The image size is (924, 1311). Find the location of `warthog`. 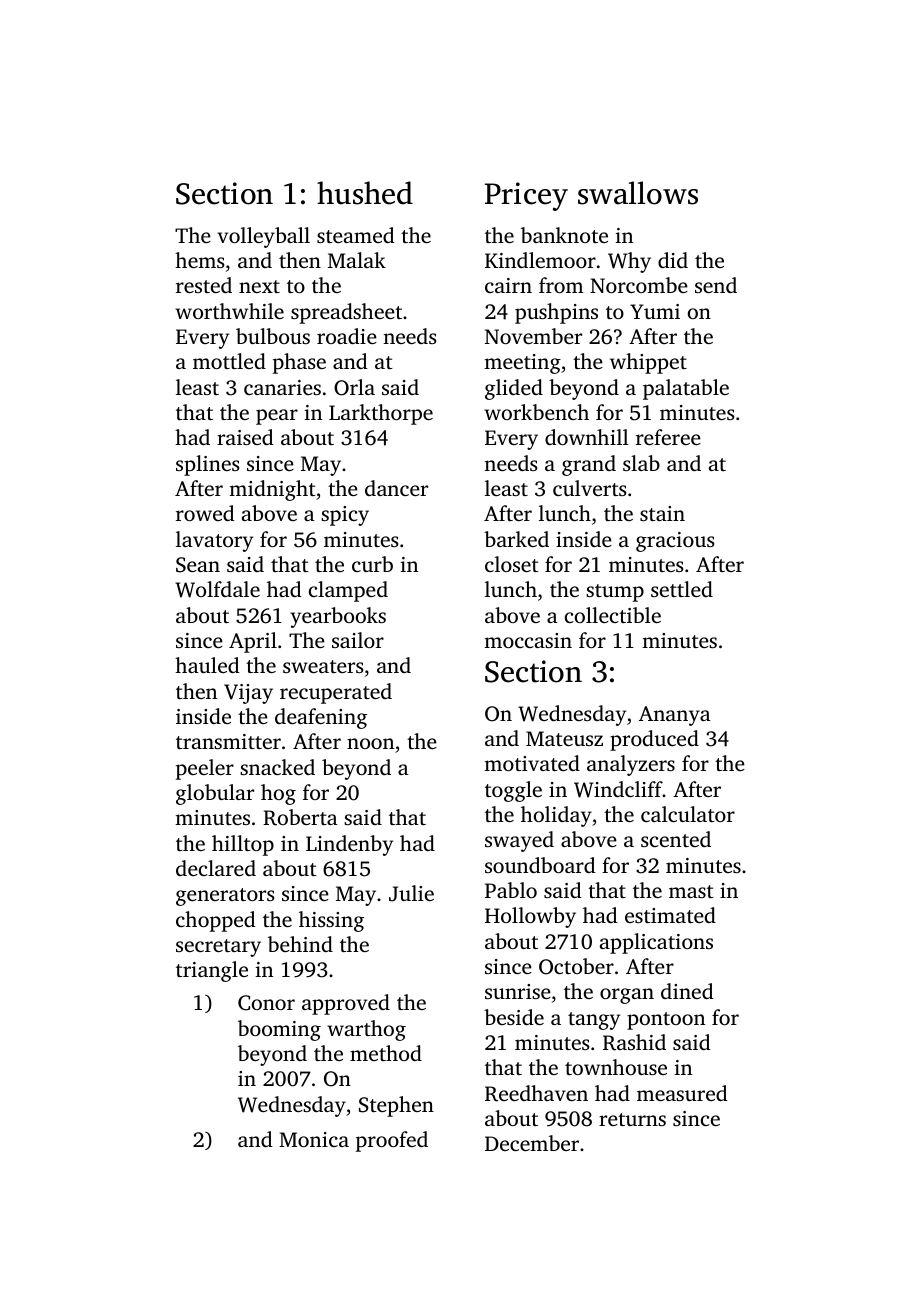

warthog is located at coordinates (366, 1030).
